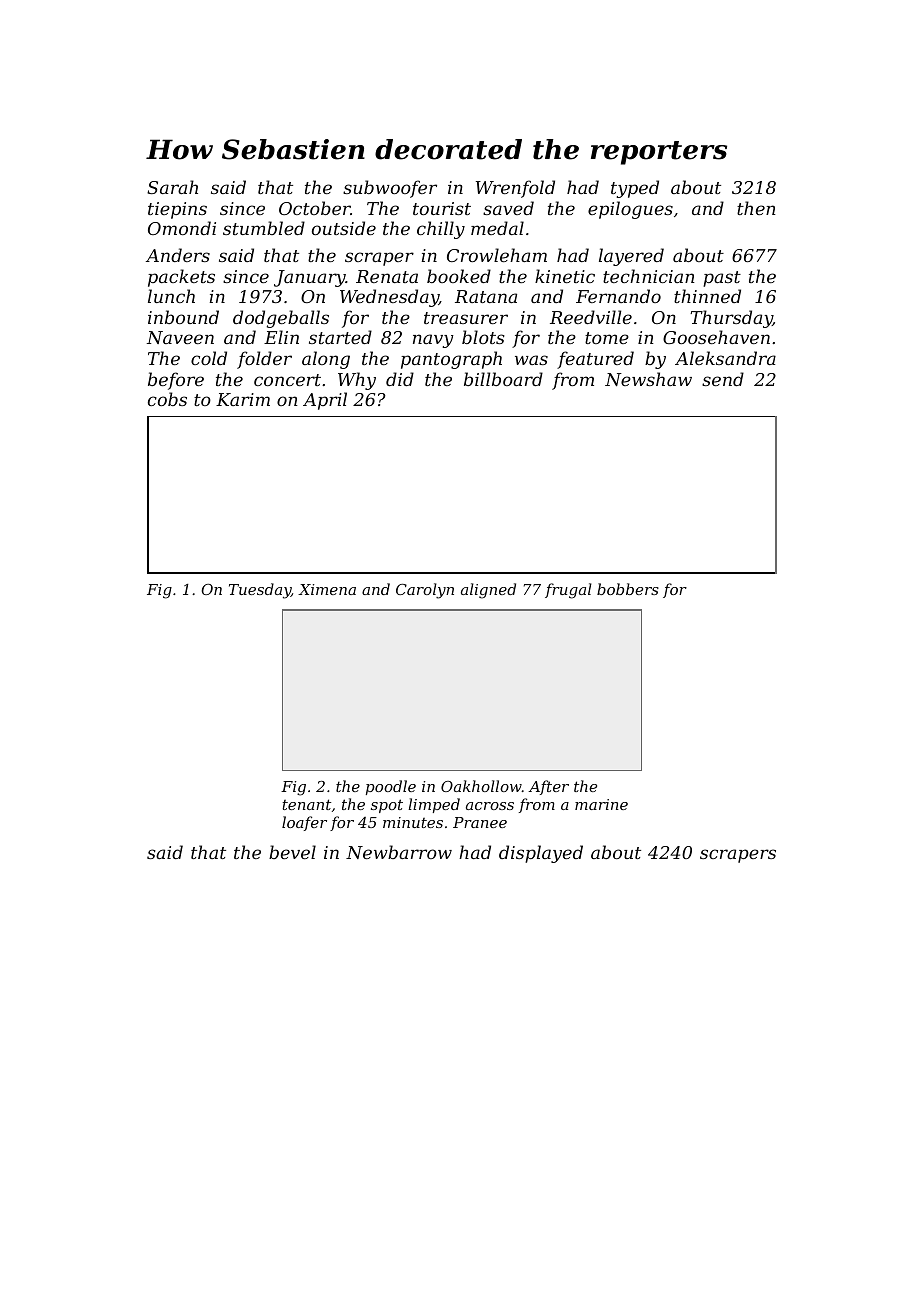  What do you see at coordinates (387, 276) in the screenshot?
I see `Renata` at bounding box center [387, 276].
